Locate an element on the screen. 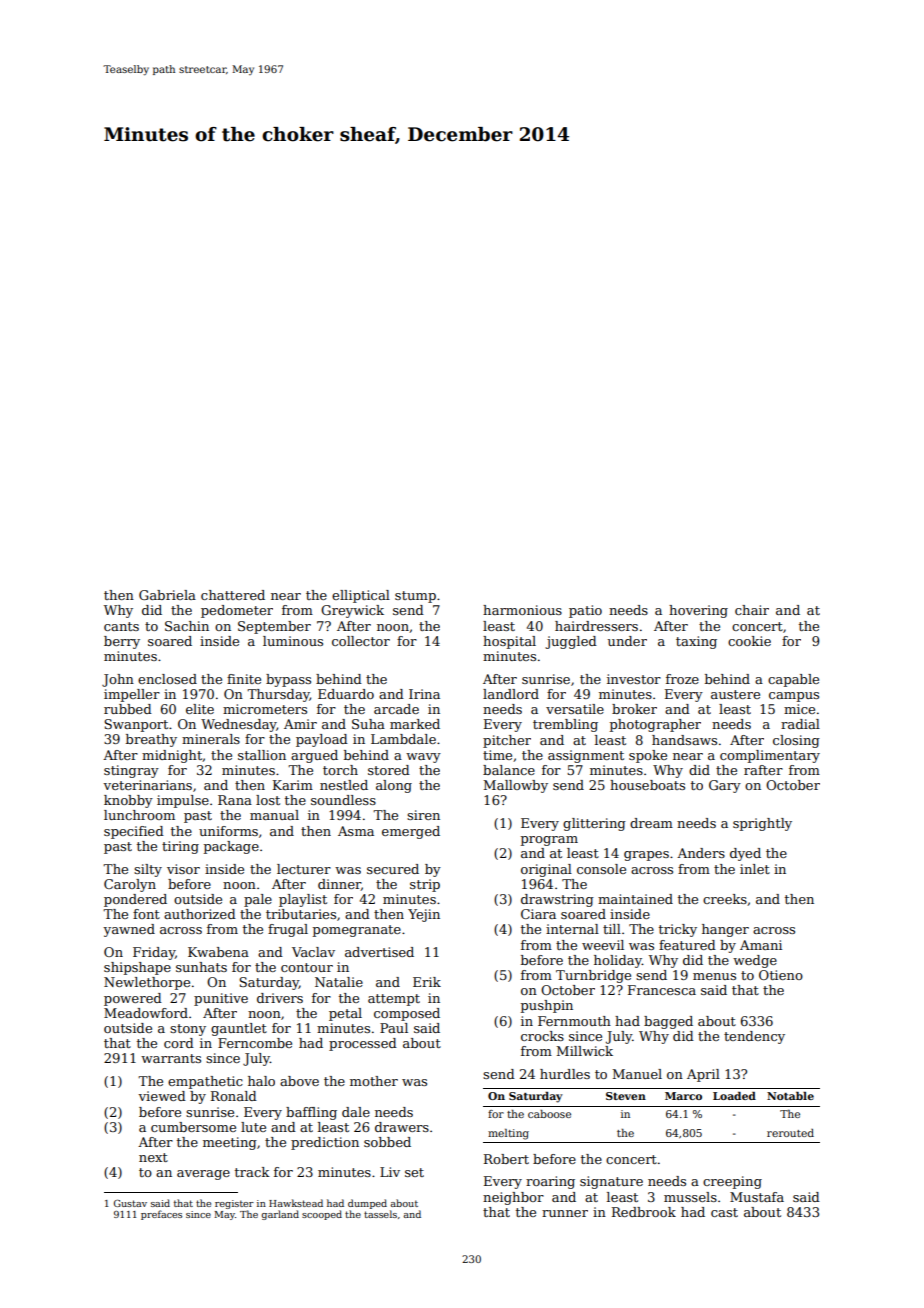 This screenshot has width=924, height=1308. silty is located at coordinates (148, 870).
